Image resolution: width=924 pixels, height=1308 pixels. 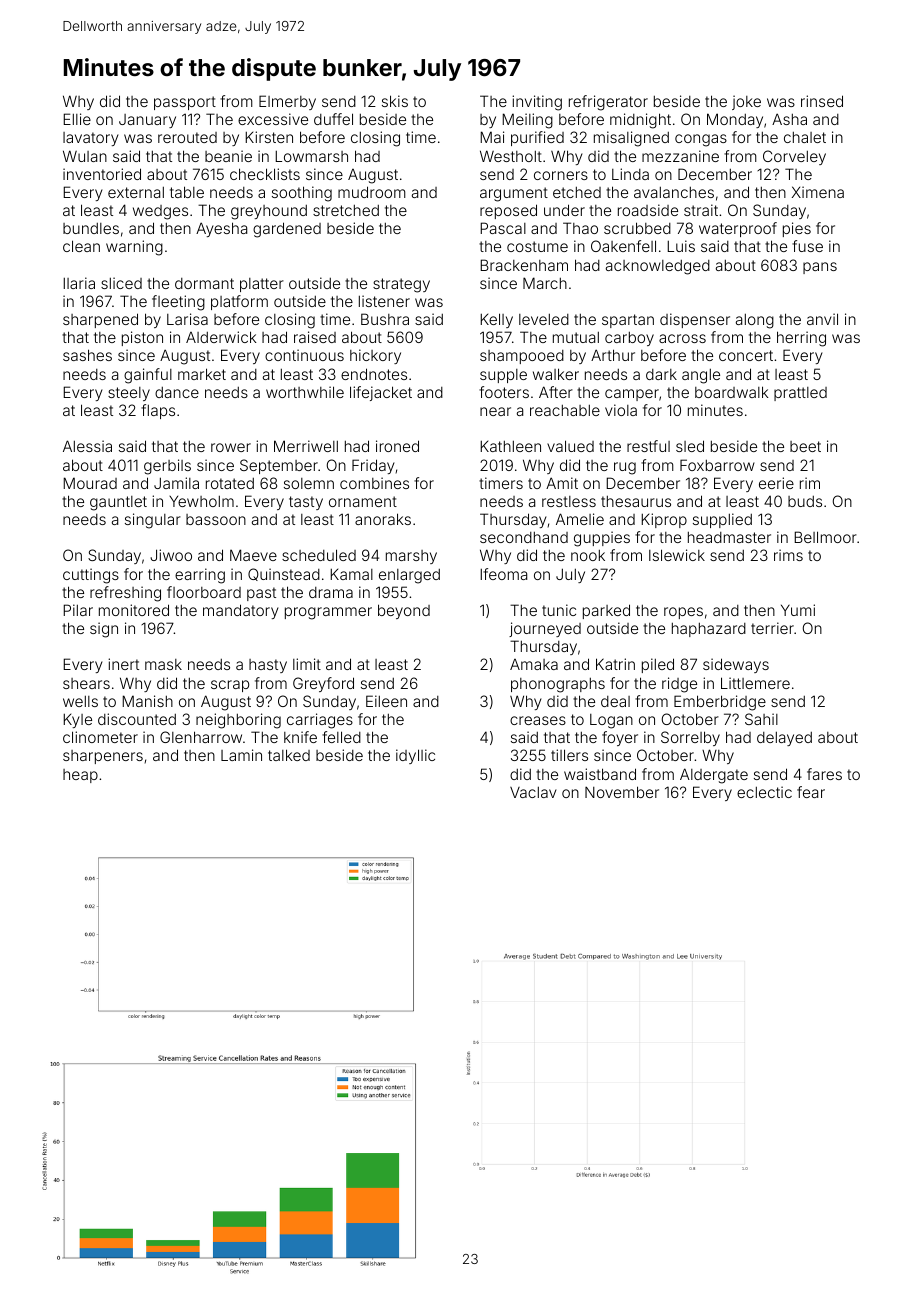 What do you see at coordinates (269, 137) in the page?
I see `Kirsten` at bounding box center [269, 137].
